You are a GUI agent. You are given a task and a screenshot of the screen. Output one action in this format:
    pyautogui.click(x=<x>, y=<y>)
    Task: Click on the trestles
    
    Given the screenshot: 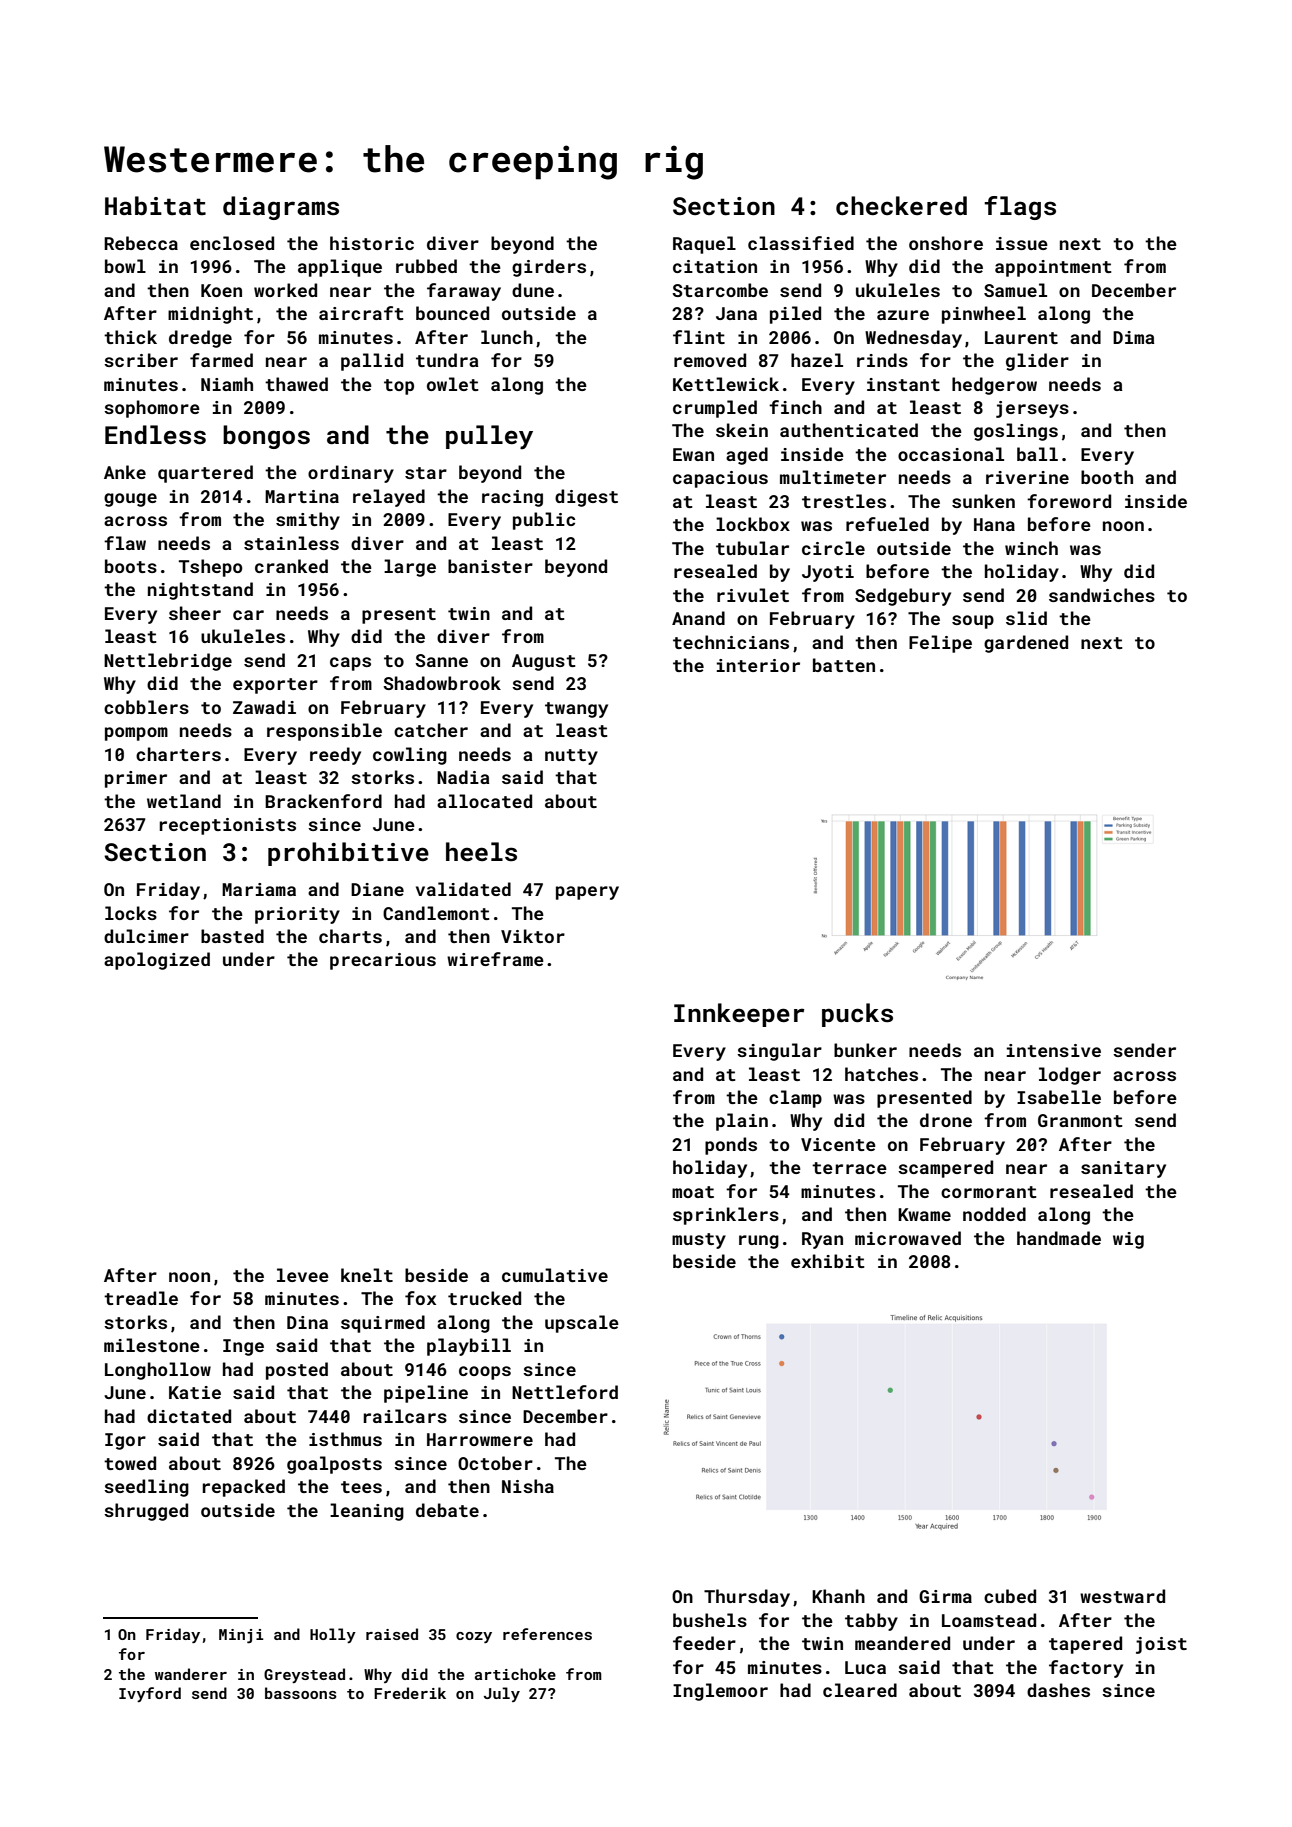 What is the action you would take?
    pyautogui.click(x=844, y=501)
